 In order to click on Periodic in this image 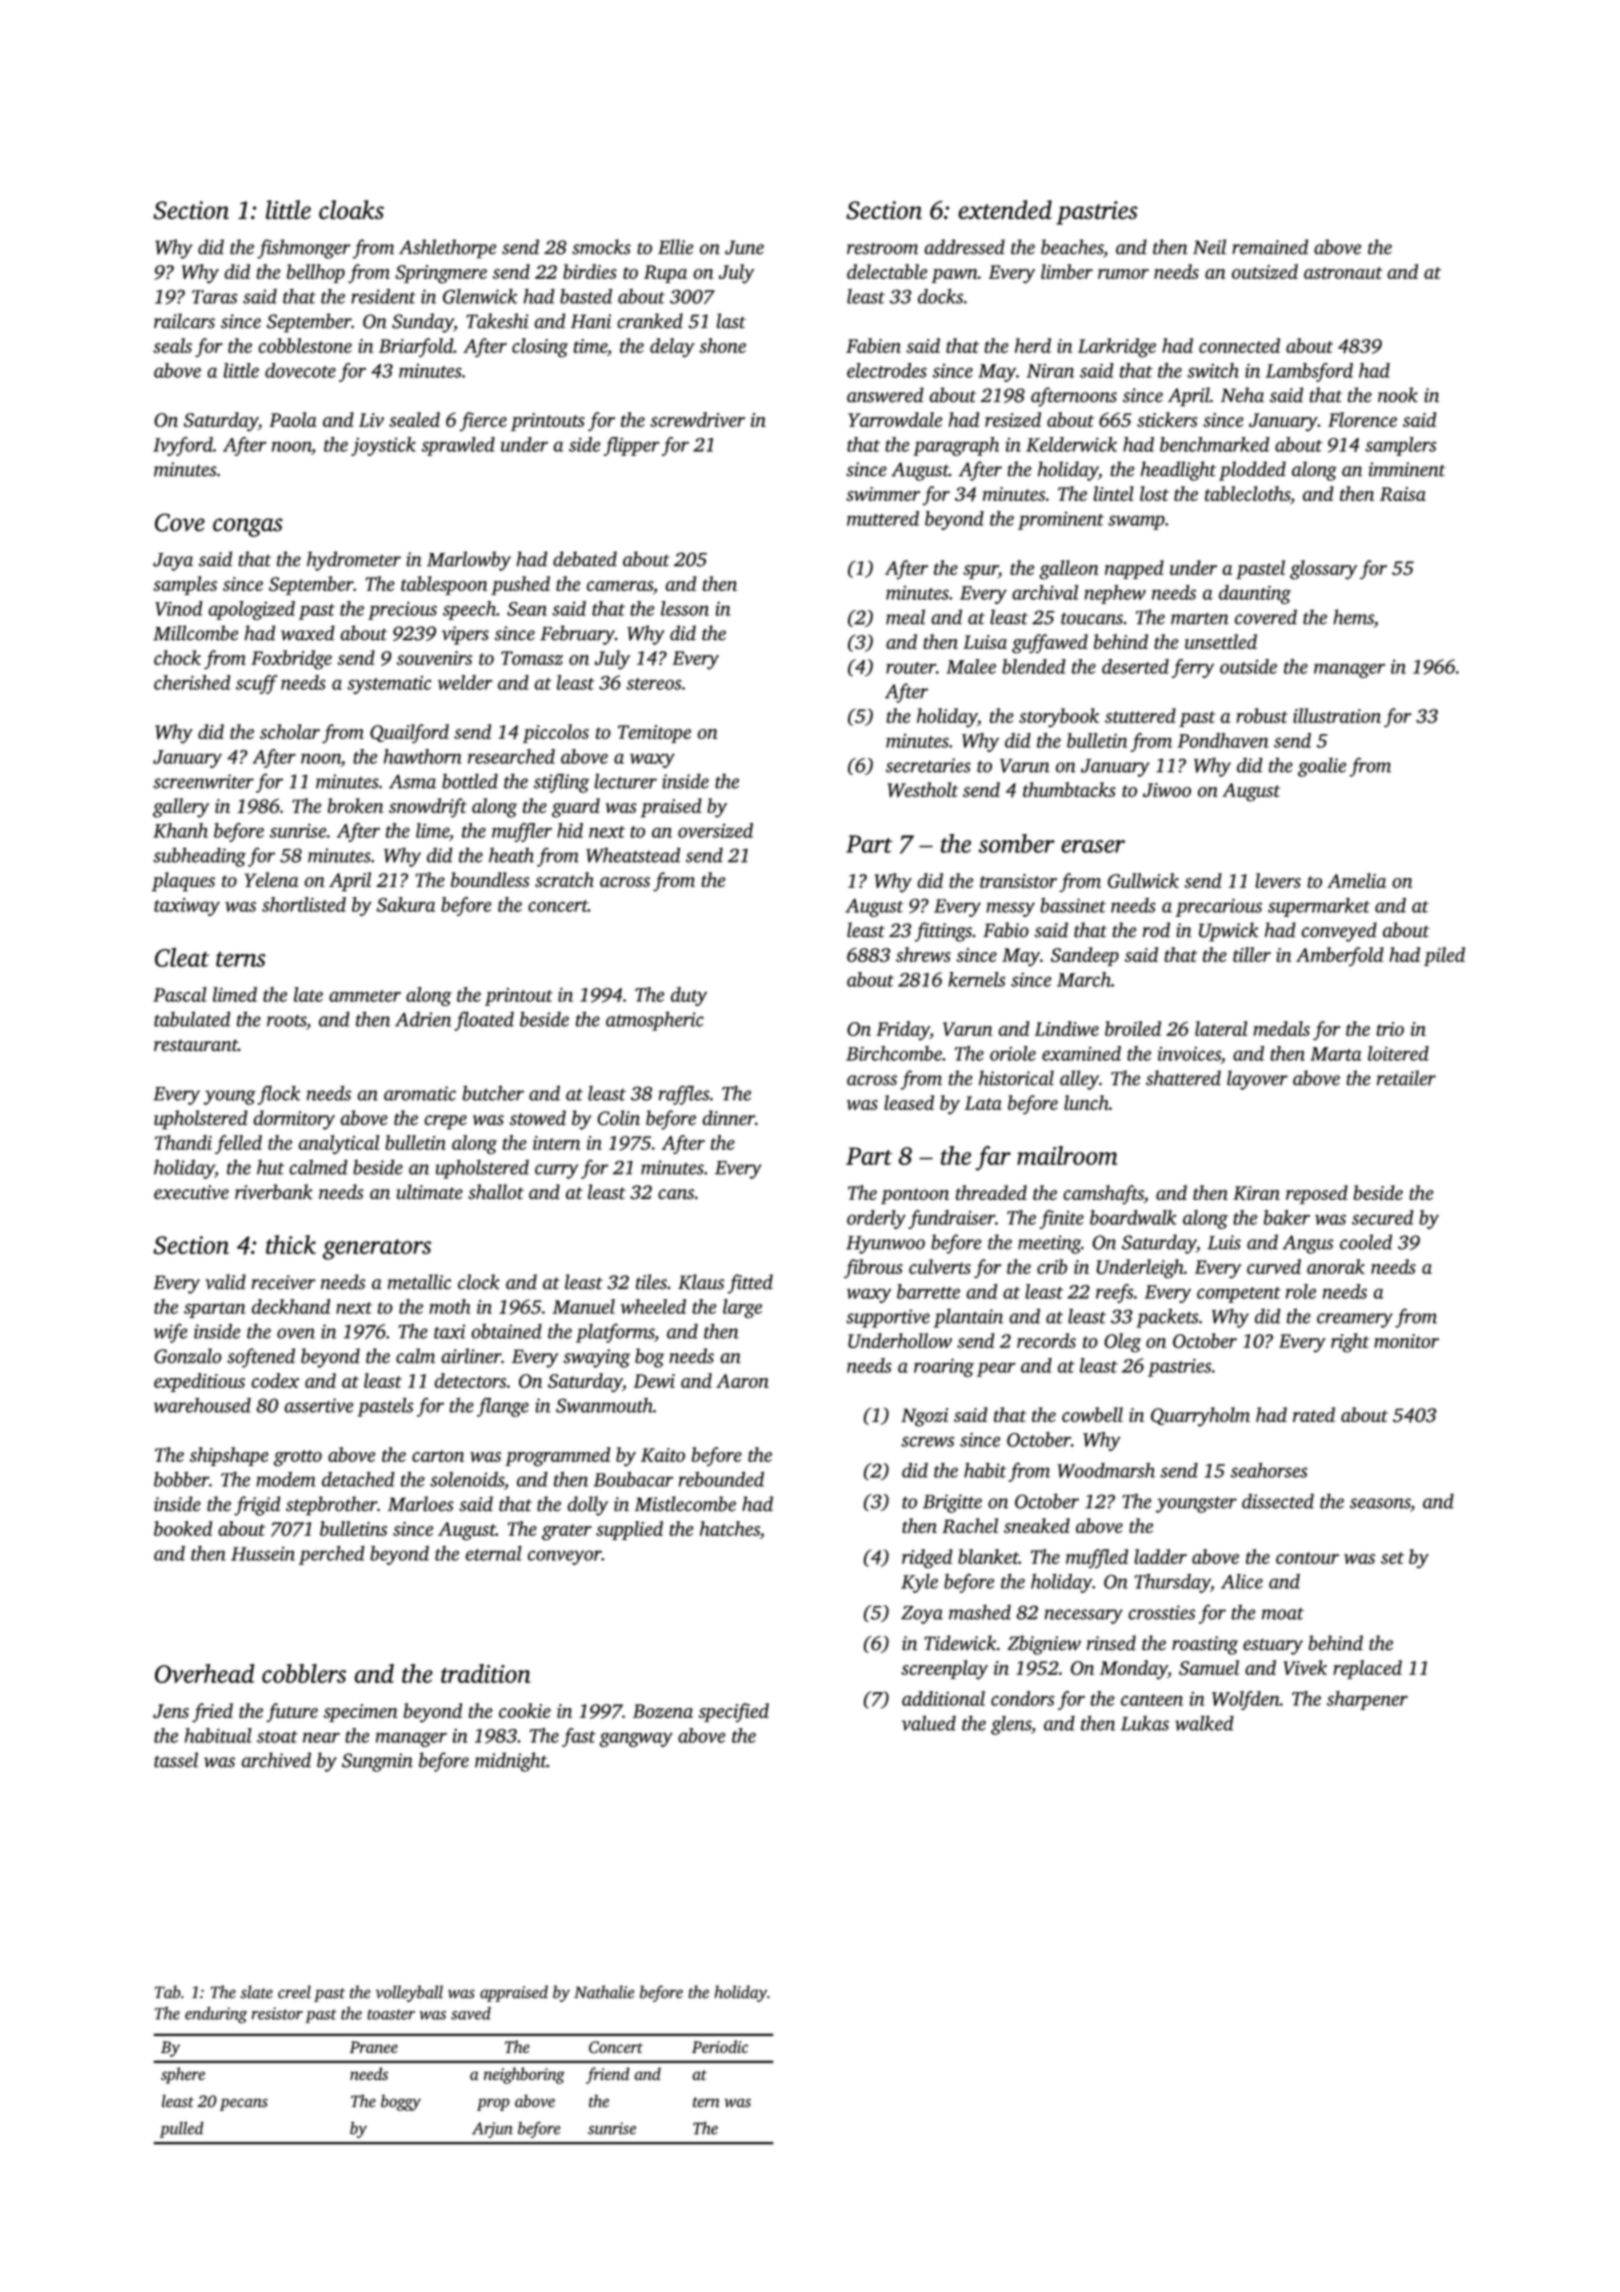, I will do `click(720, 2046)`.
